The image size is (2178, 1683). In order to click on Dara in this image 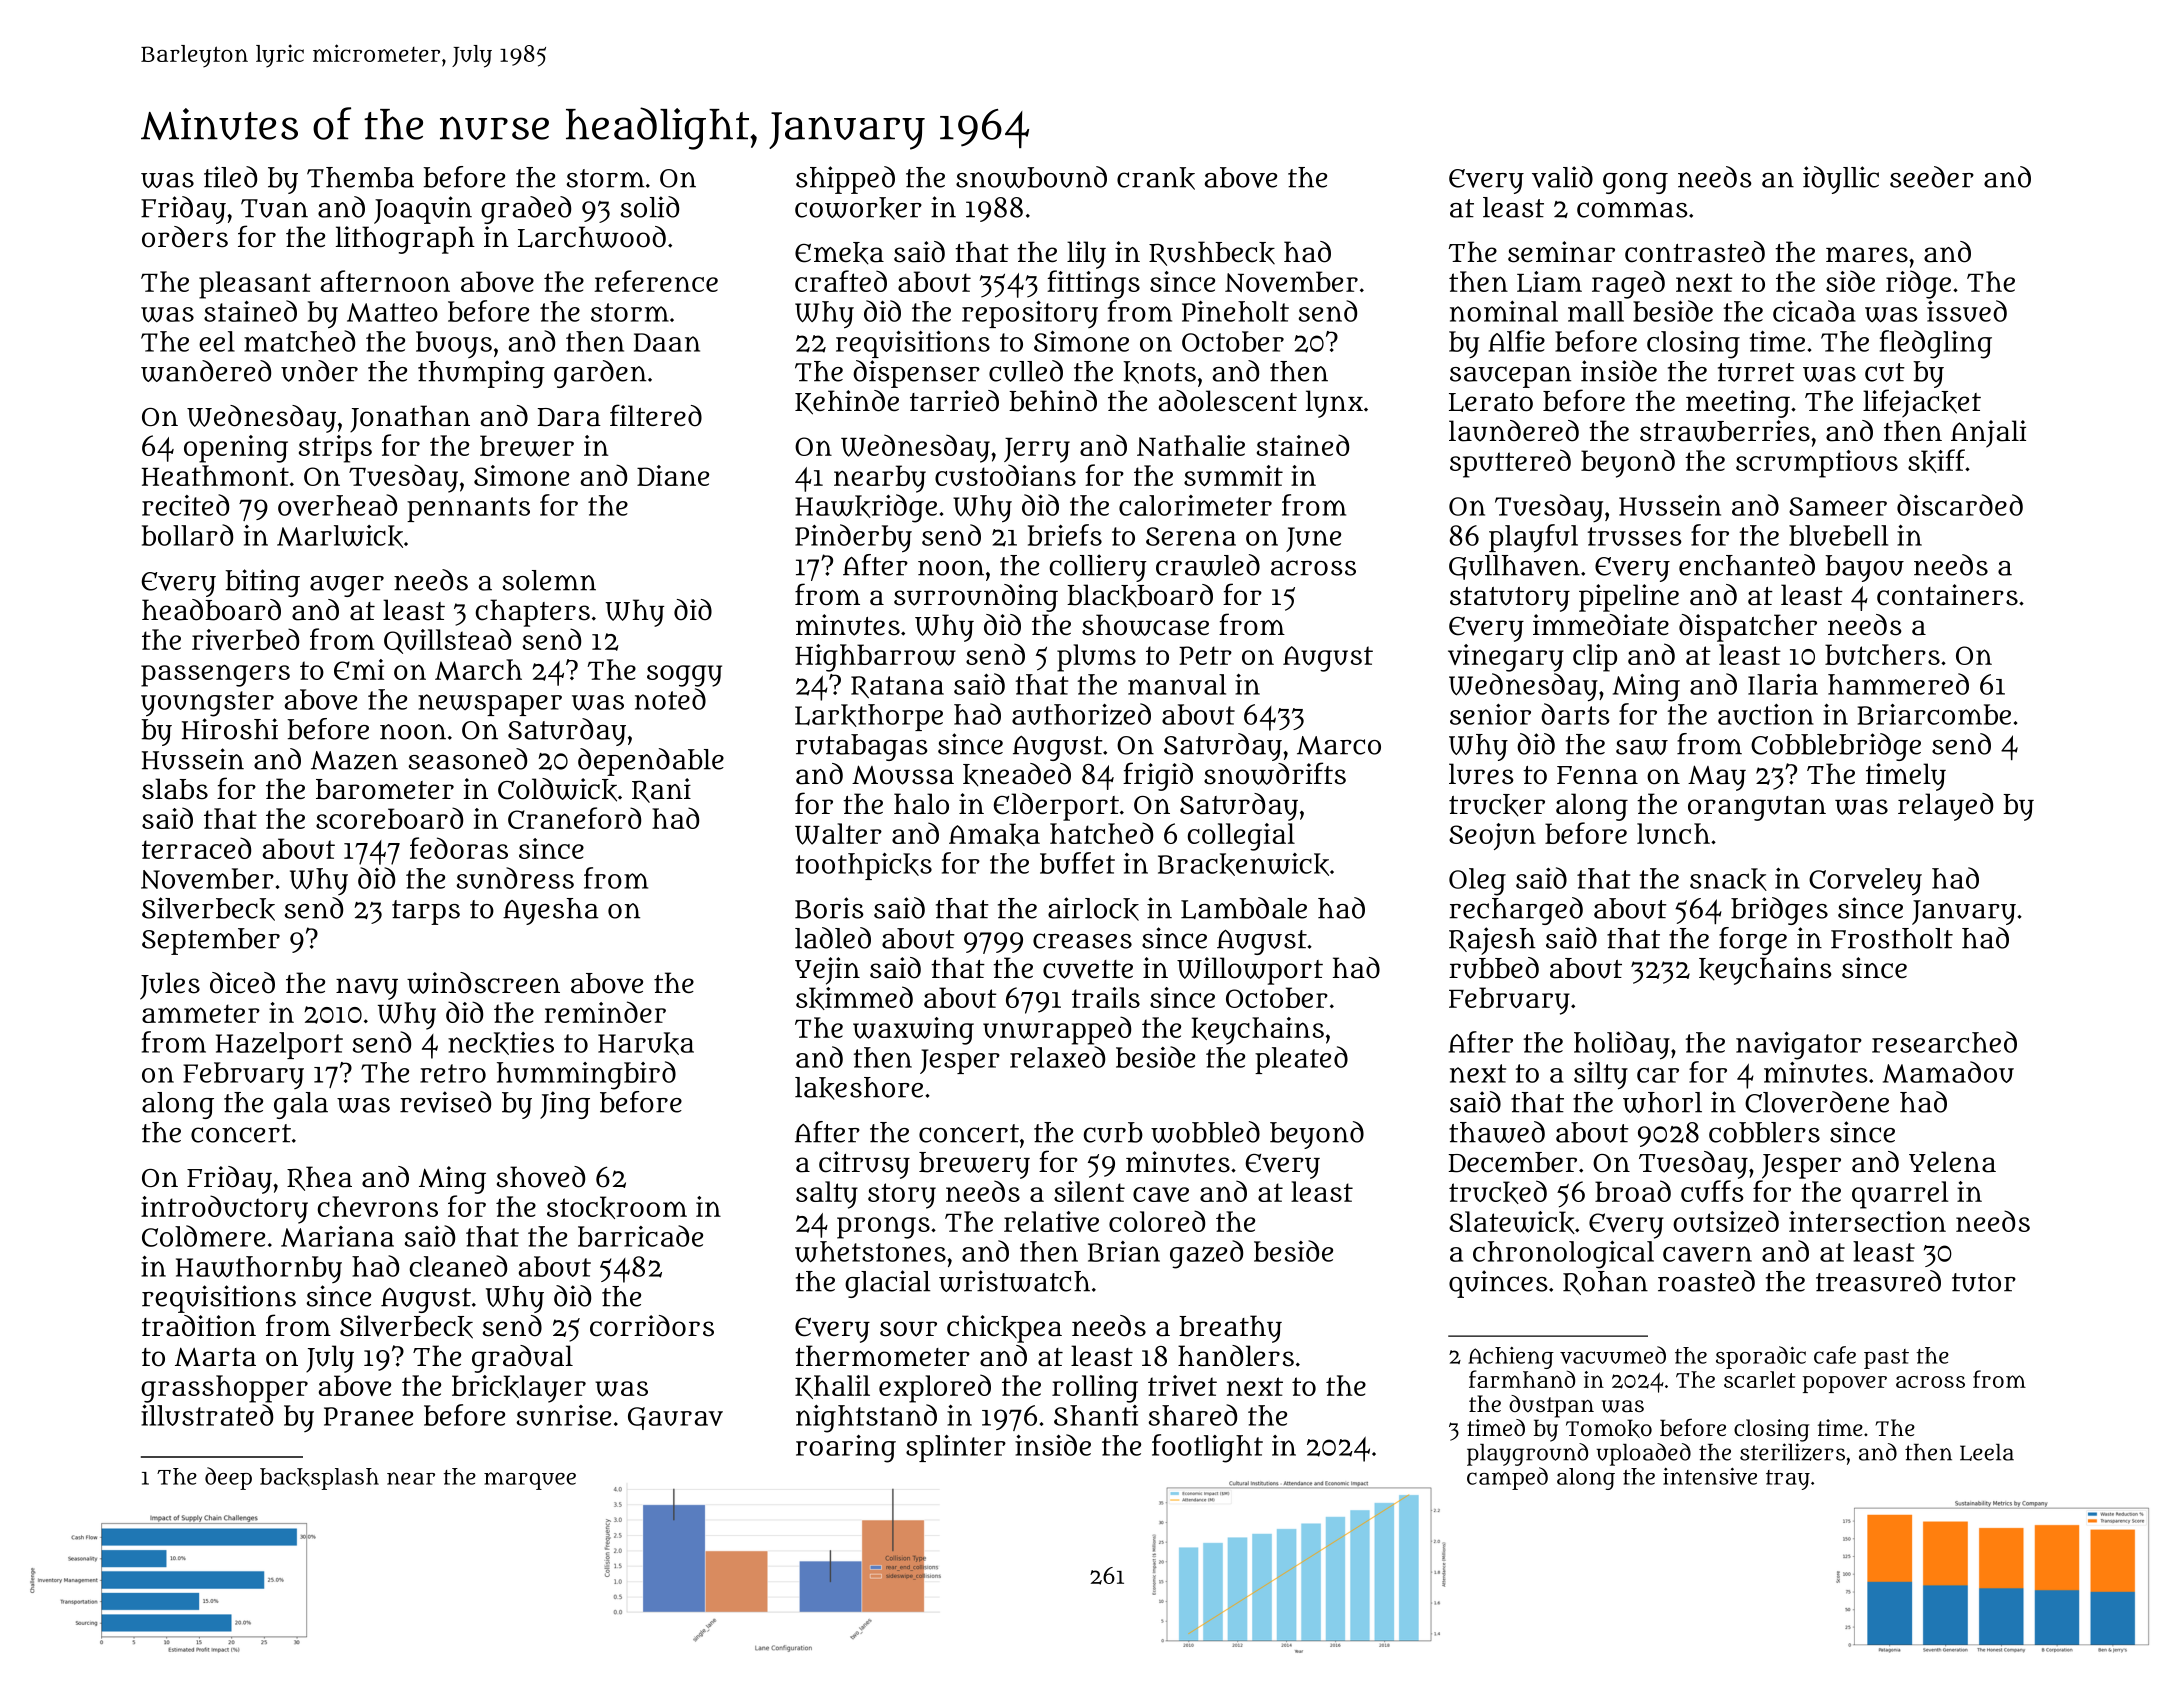, I will do `click(569, 417)`.
